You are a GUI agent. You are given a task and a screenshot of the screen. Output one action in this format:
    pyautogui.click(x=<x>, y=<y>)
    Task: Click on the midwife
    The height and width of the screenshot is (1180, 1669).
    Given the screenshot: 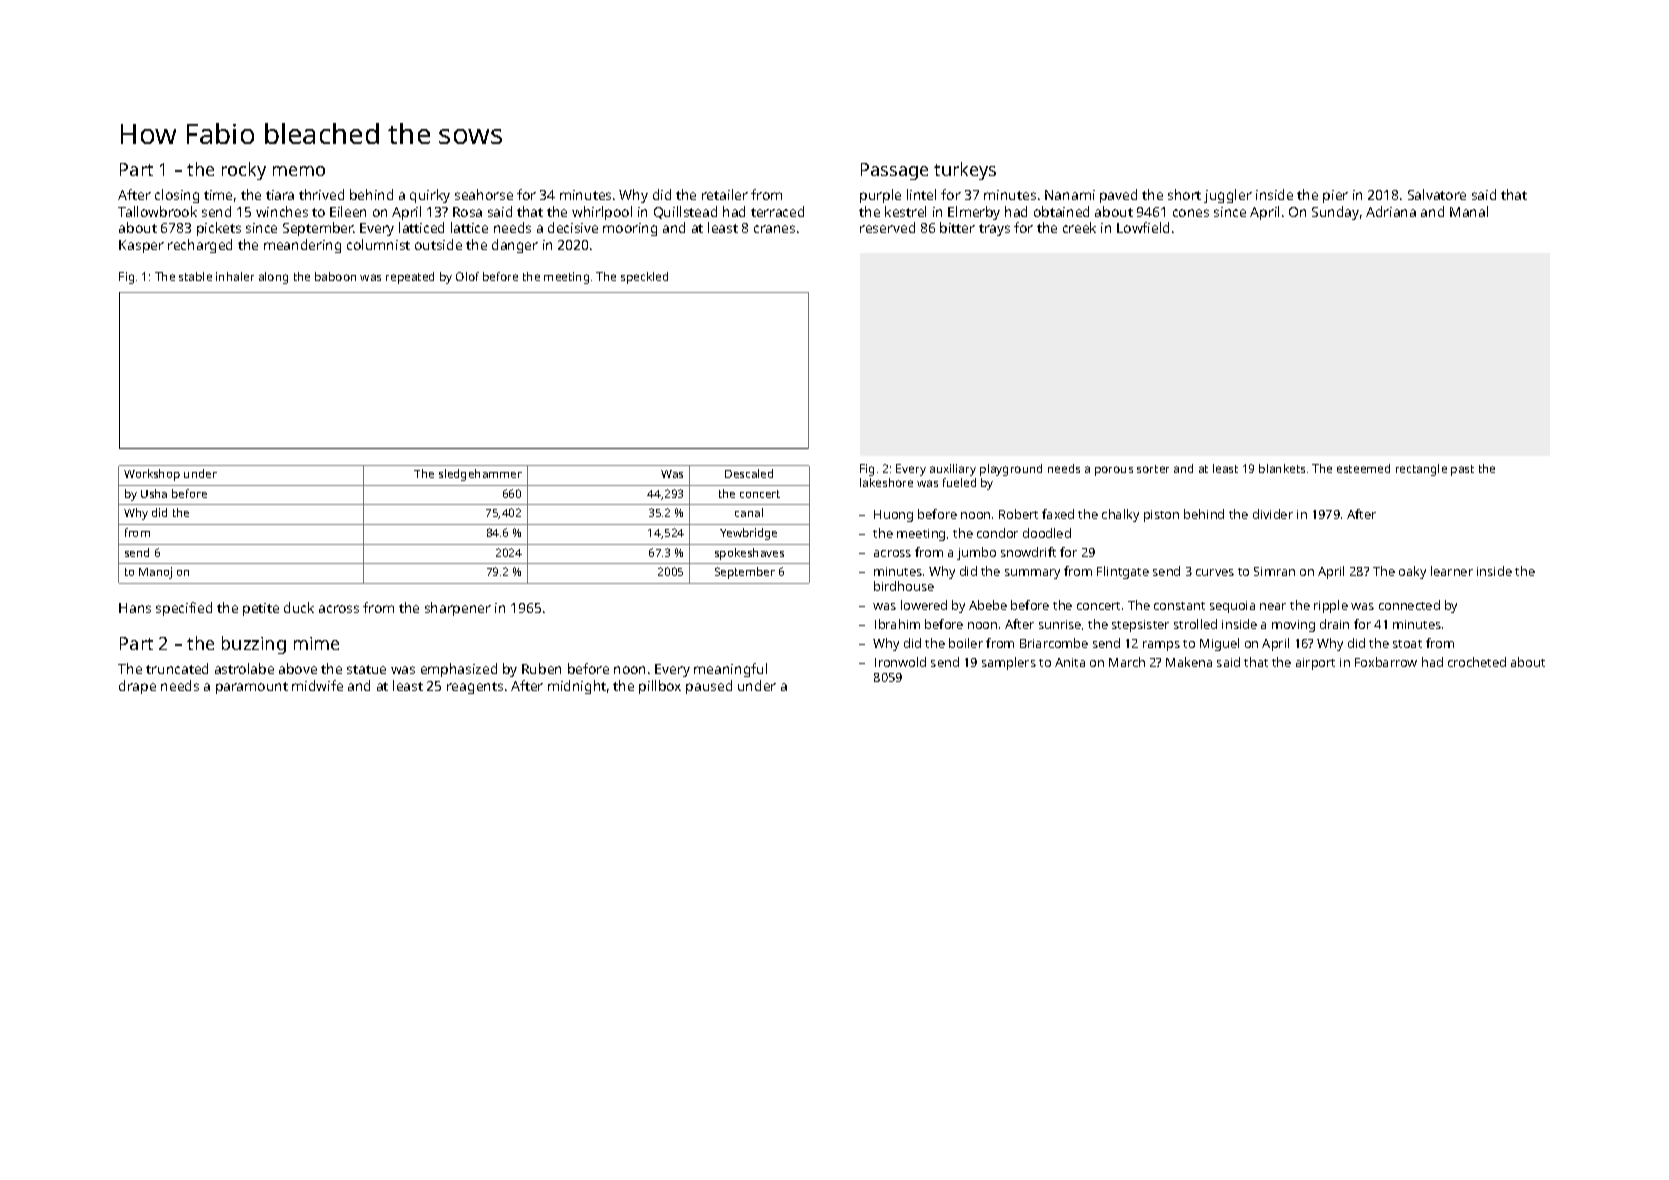 What is the action you would take?
    pyautogui.click(x=317, y=685)
